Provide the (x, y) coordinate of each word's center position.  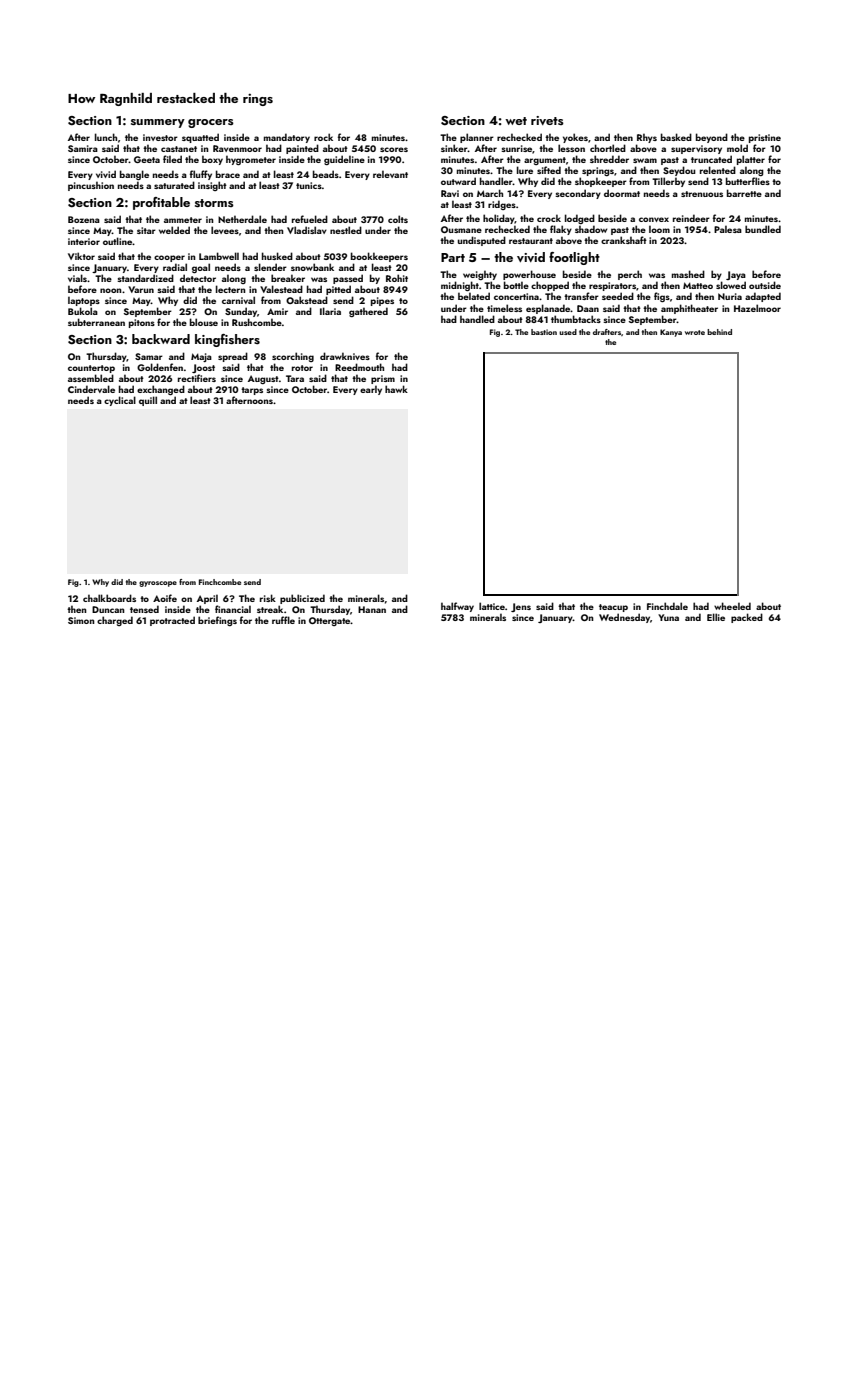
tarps (252, 391)
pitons (142, 323)
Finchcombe (220, 582)
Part (453, 257)
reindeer (691, 218)
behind (719, 332)
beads (326, 174)
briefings (217, 621)
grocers (211, 123)
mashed (688, 274)
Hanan (372, 609)
